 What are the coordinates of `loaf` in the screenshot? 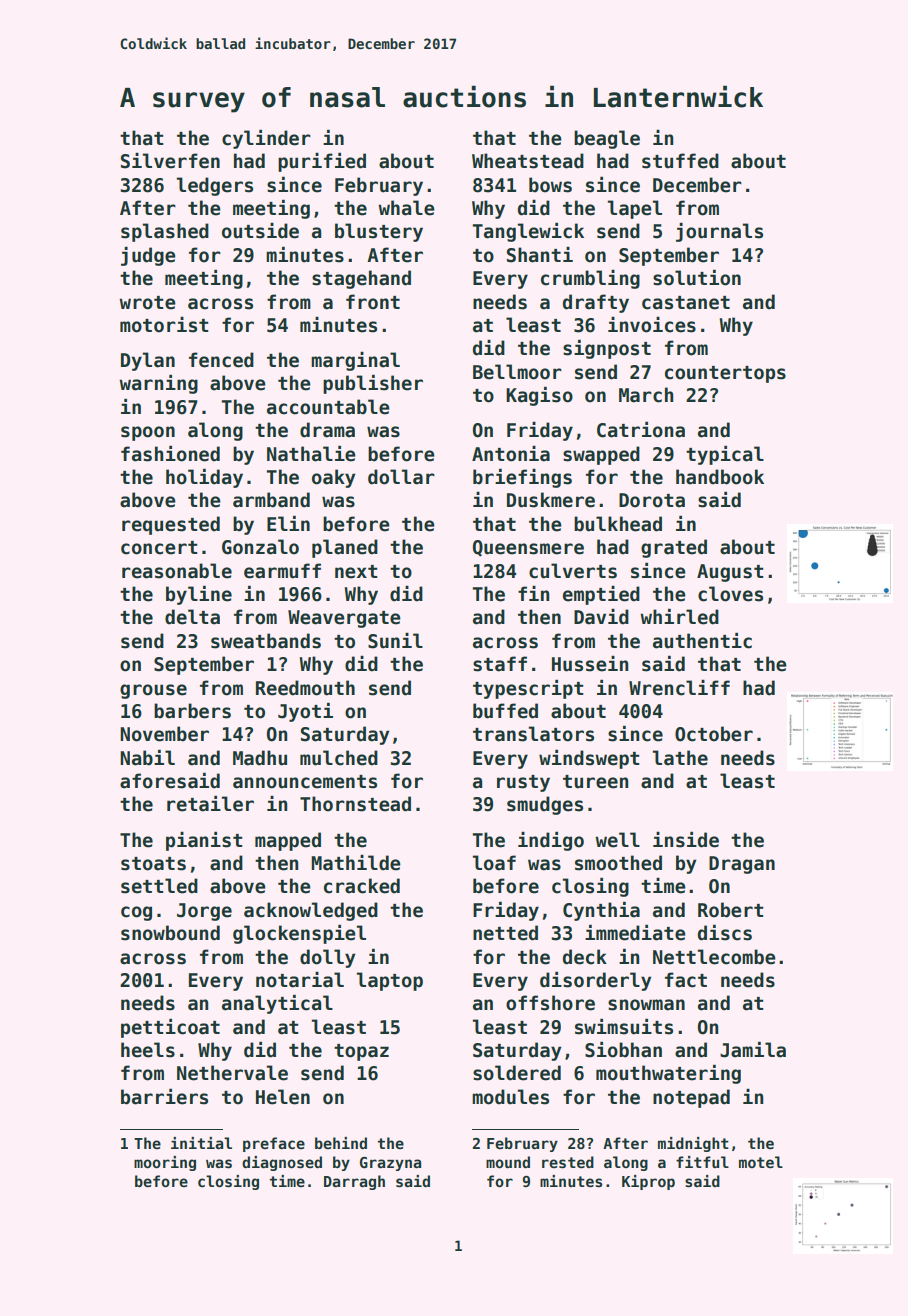 It's located at (494, 863).
